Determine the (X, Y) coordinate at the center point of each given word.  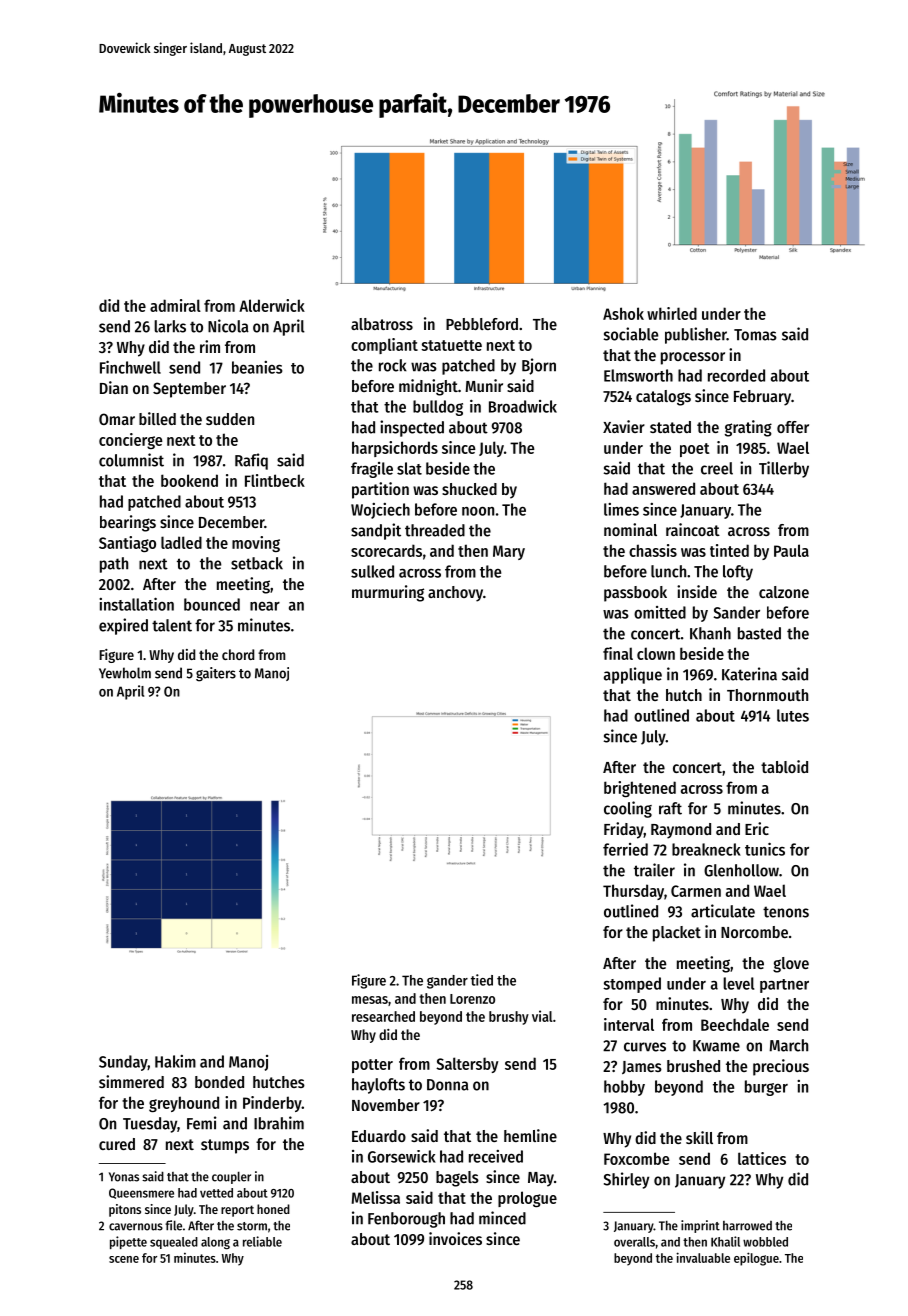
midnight (428, 387)
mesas (370, 1000)
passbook (635, 594)
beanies (257, 367)
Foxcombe (637, 1158)
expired (123, 626)
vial (542, 1016)
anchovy (455, 594)
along (215, 1243)
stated (670, 427)
